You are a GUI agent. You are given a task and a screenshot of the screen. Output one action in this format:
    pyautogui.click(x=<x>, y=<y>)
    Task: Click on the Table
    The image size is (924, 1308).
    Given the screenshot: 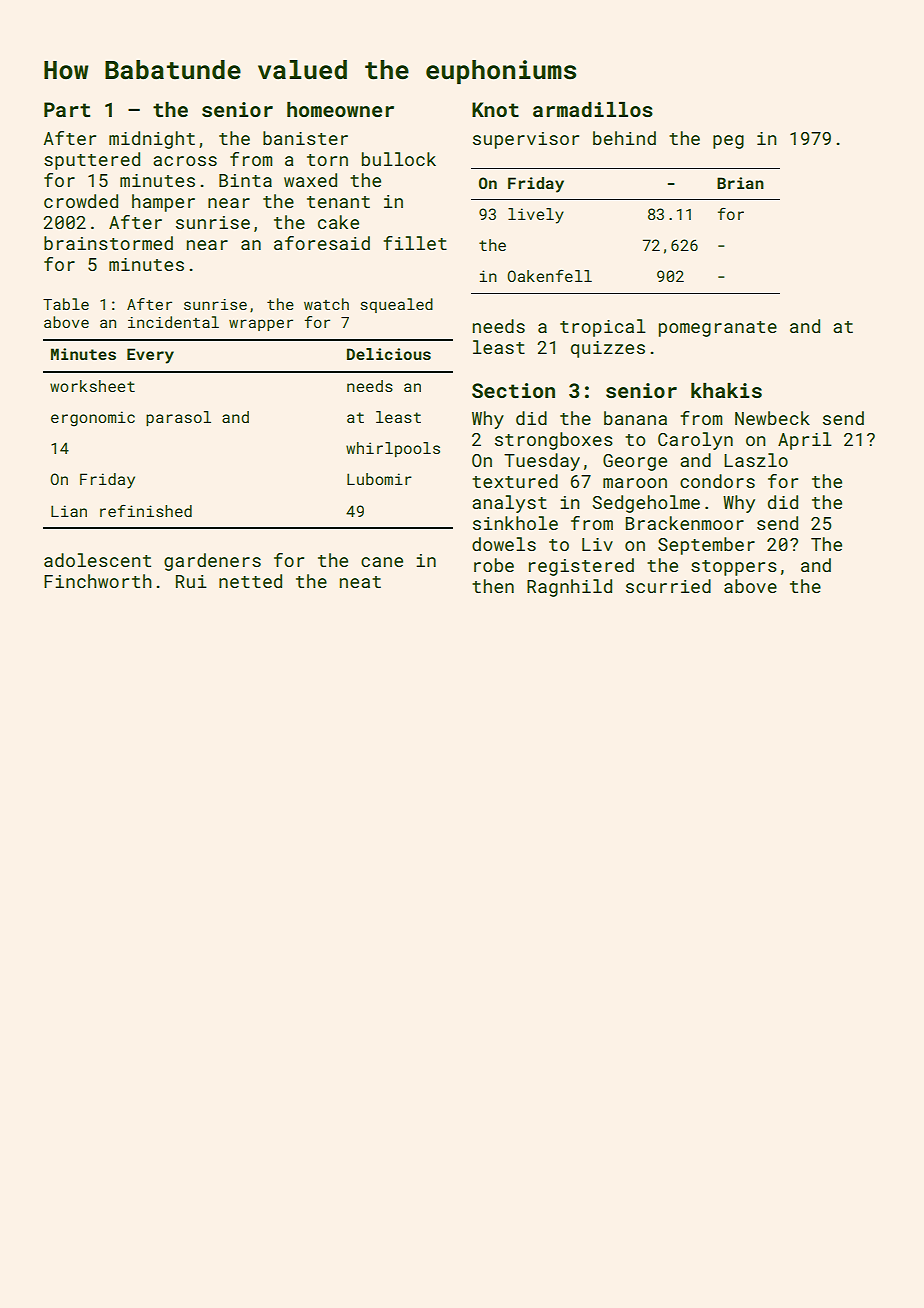 What is the action you would take?
    pyautogui.click(x=66, y=304)
